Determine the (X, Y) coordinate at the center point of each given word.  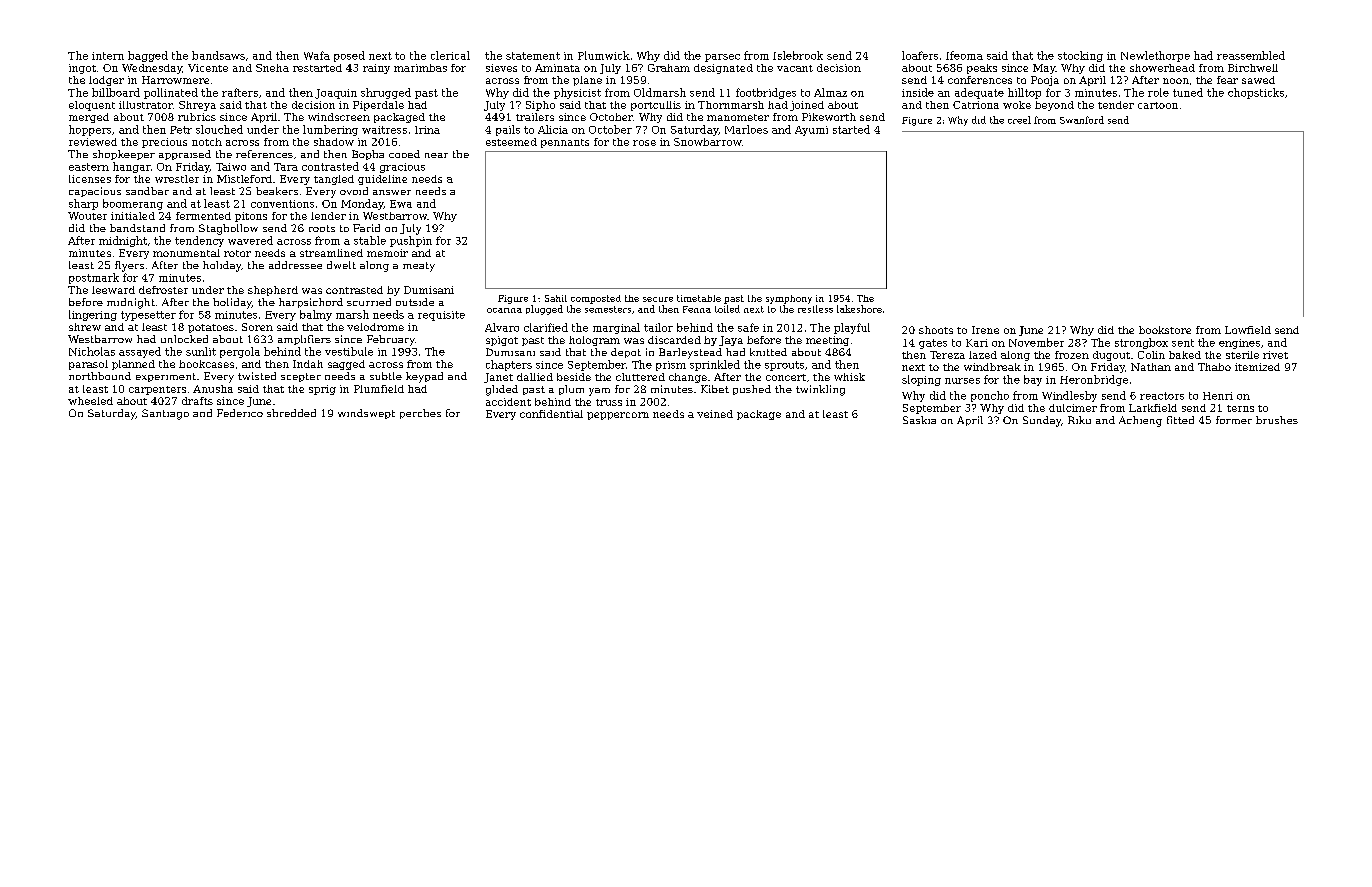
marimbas (420, 68)
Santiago (165, 414)
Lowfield (1248, 330)
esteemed (511, 142)
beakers (277, 191)
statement (533, 56)
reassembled (1251, 55)
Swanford (1082, 120)
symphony (789, 299)
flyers (129, 266)
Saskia (919, 420)
